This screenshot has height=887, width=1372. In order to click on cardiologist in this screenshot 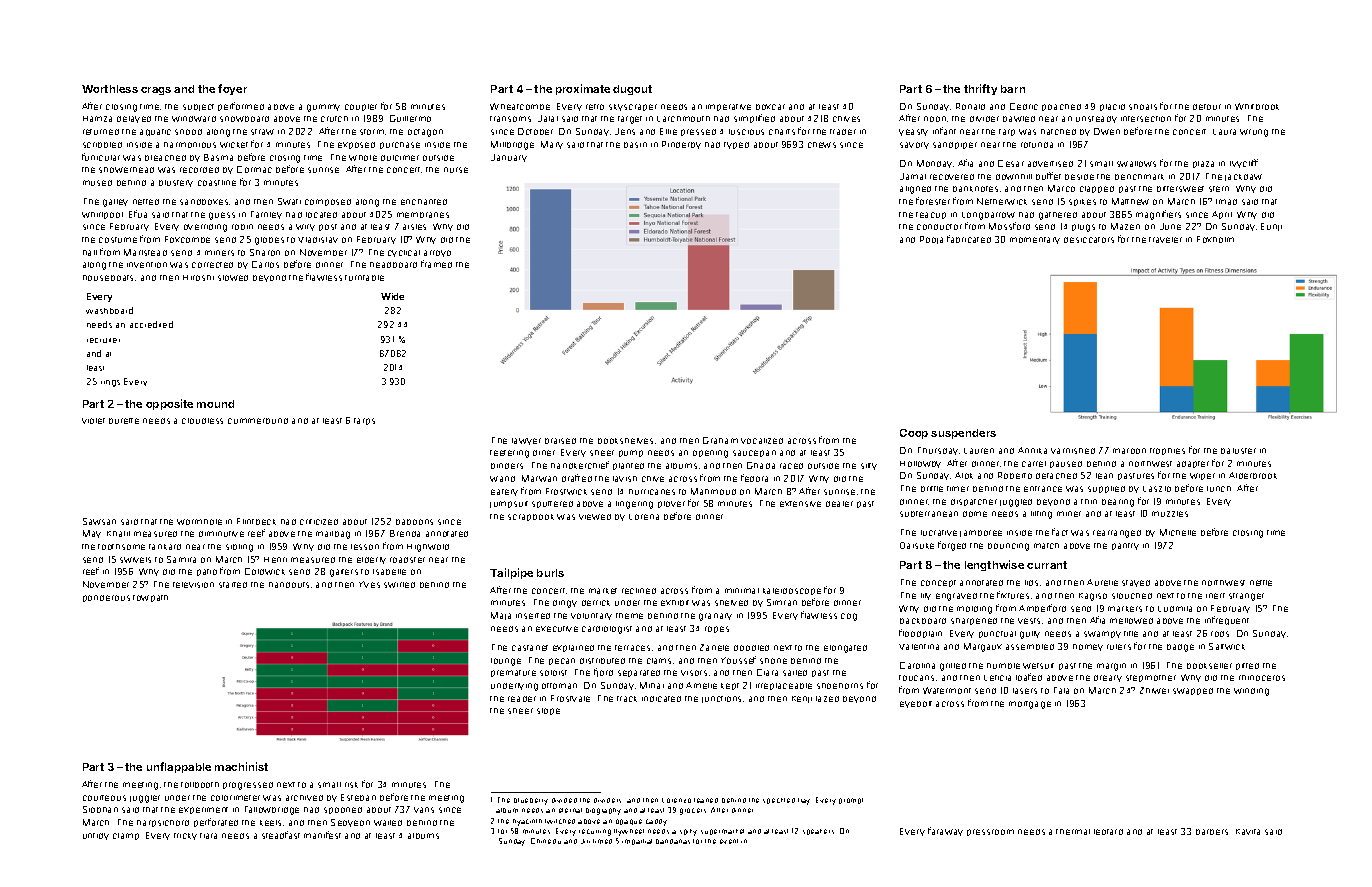, I will do `click(607, 630)`.
